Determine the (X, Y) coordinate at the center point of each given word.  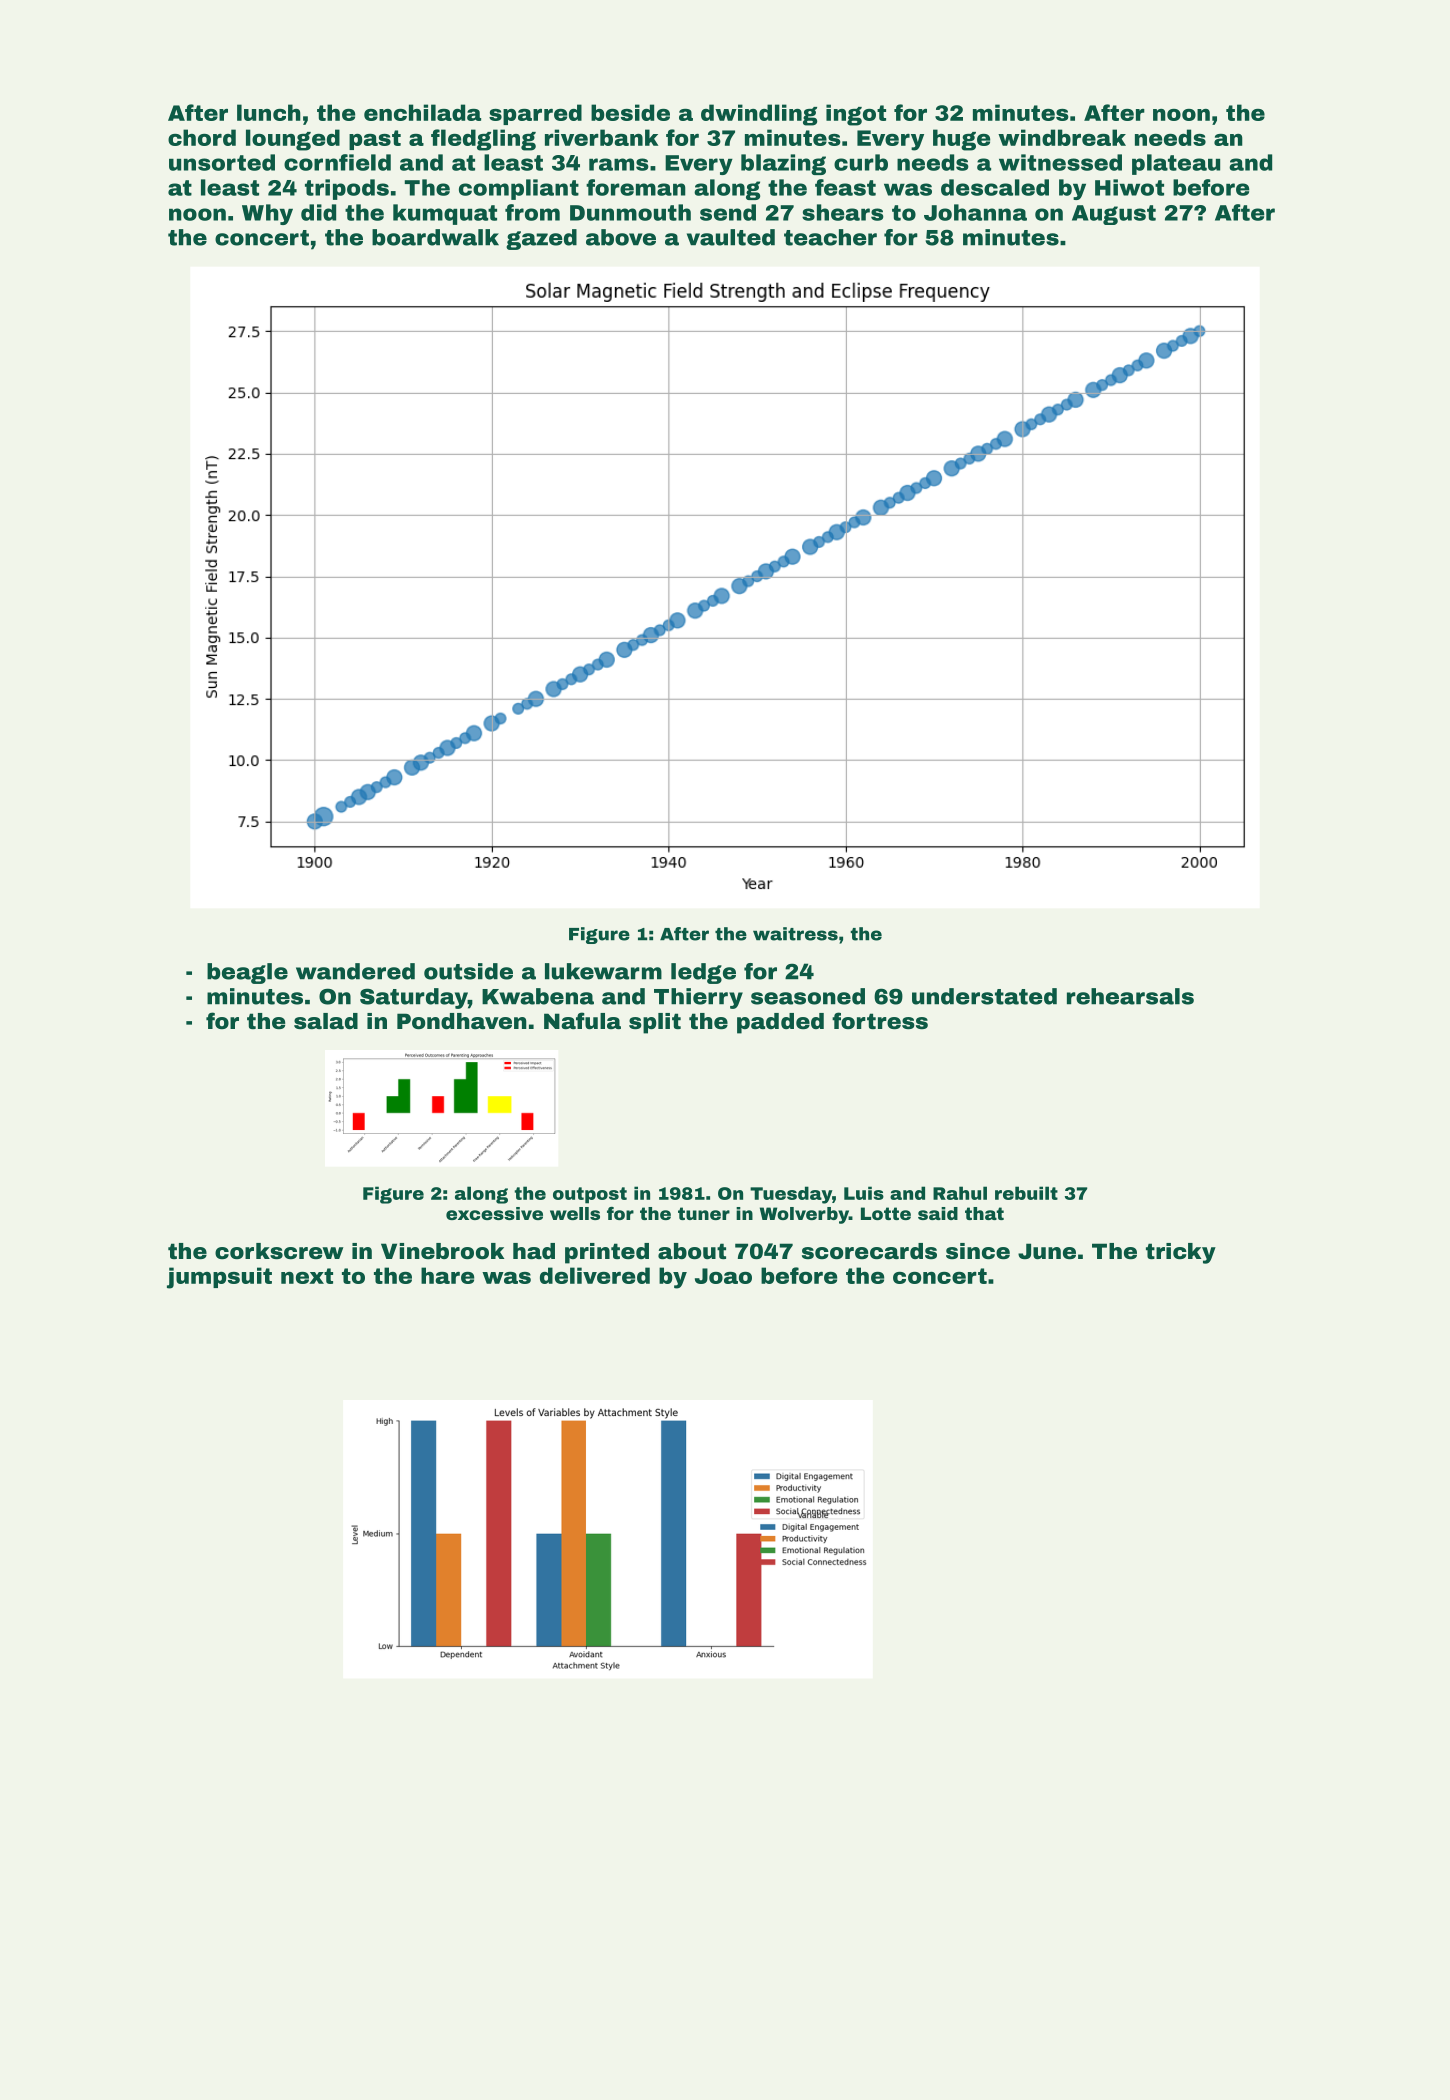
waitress (795, 934)
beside (630, 112)
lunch (269, 112)
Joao (723, 1276)
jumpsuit (219, 1278)
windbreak (1062, 137)
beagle (247, 973)
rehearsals (1130, 996)
